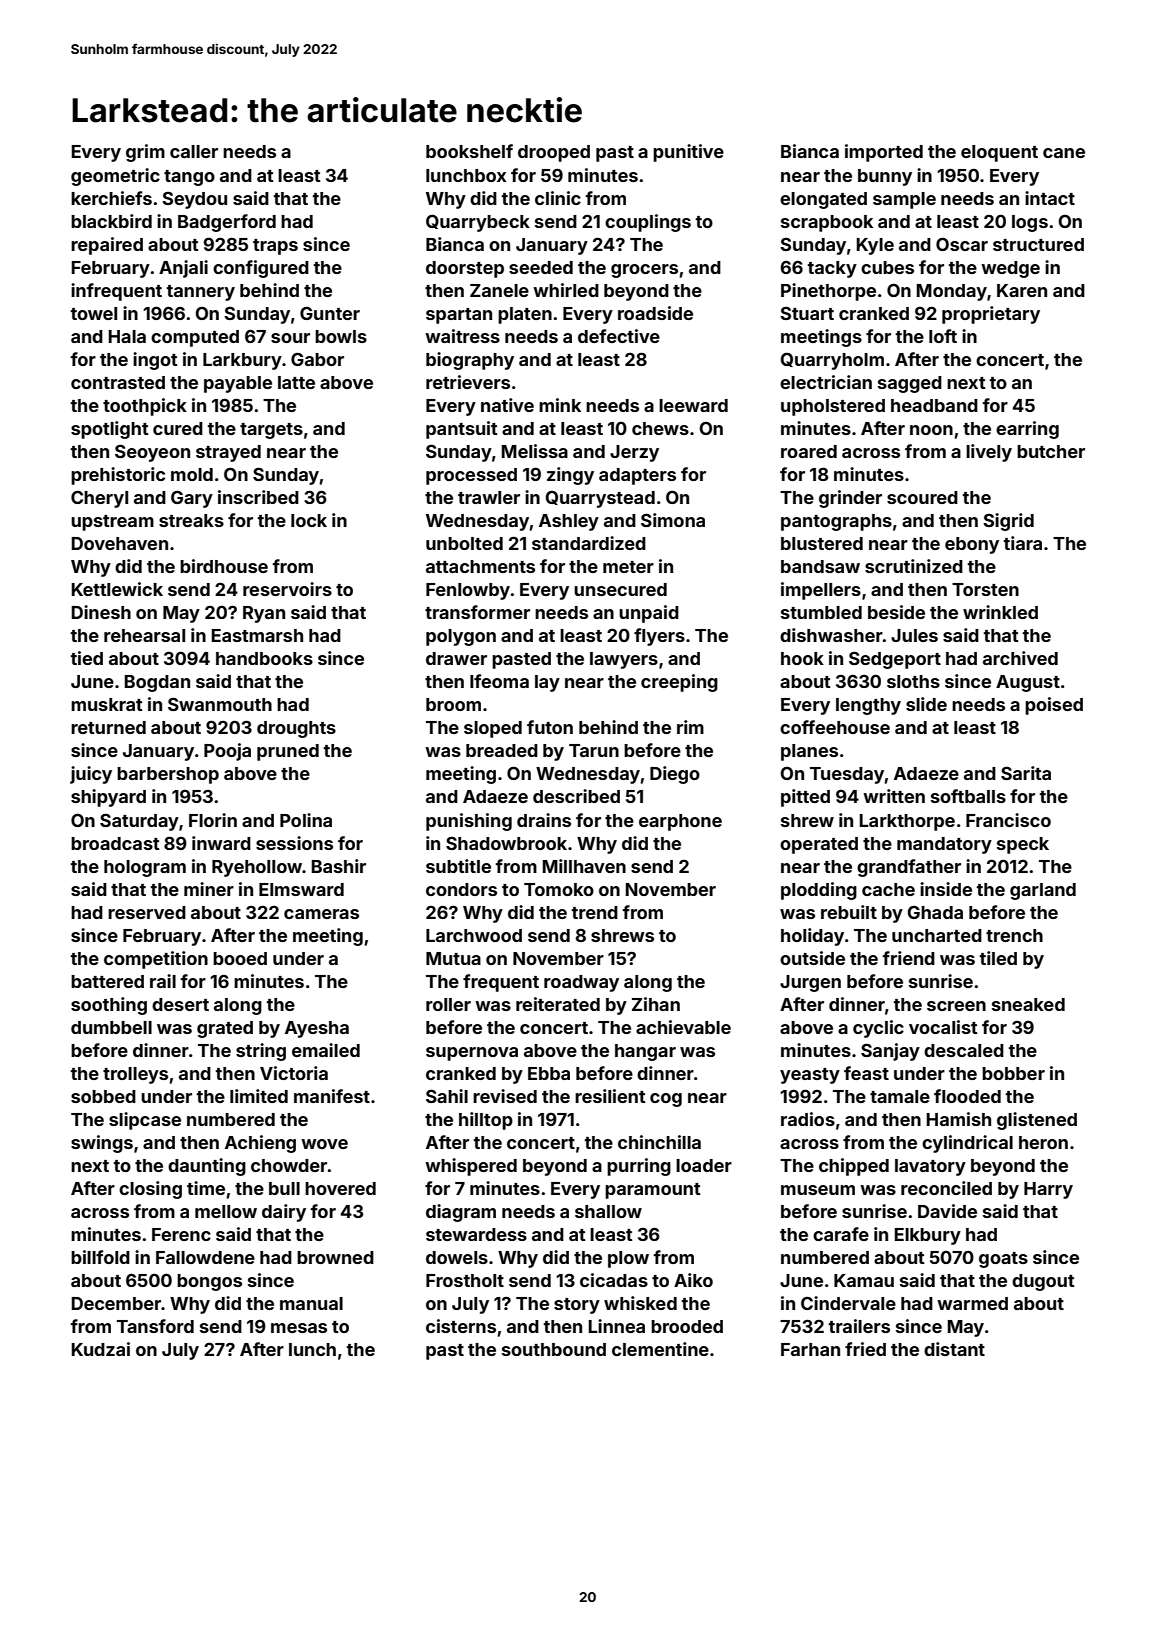 This page has width=1158, height=1638. I want to click on bobber, so click(1013, 1073).
